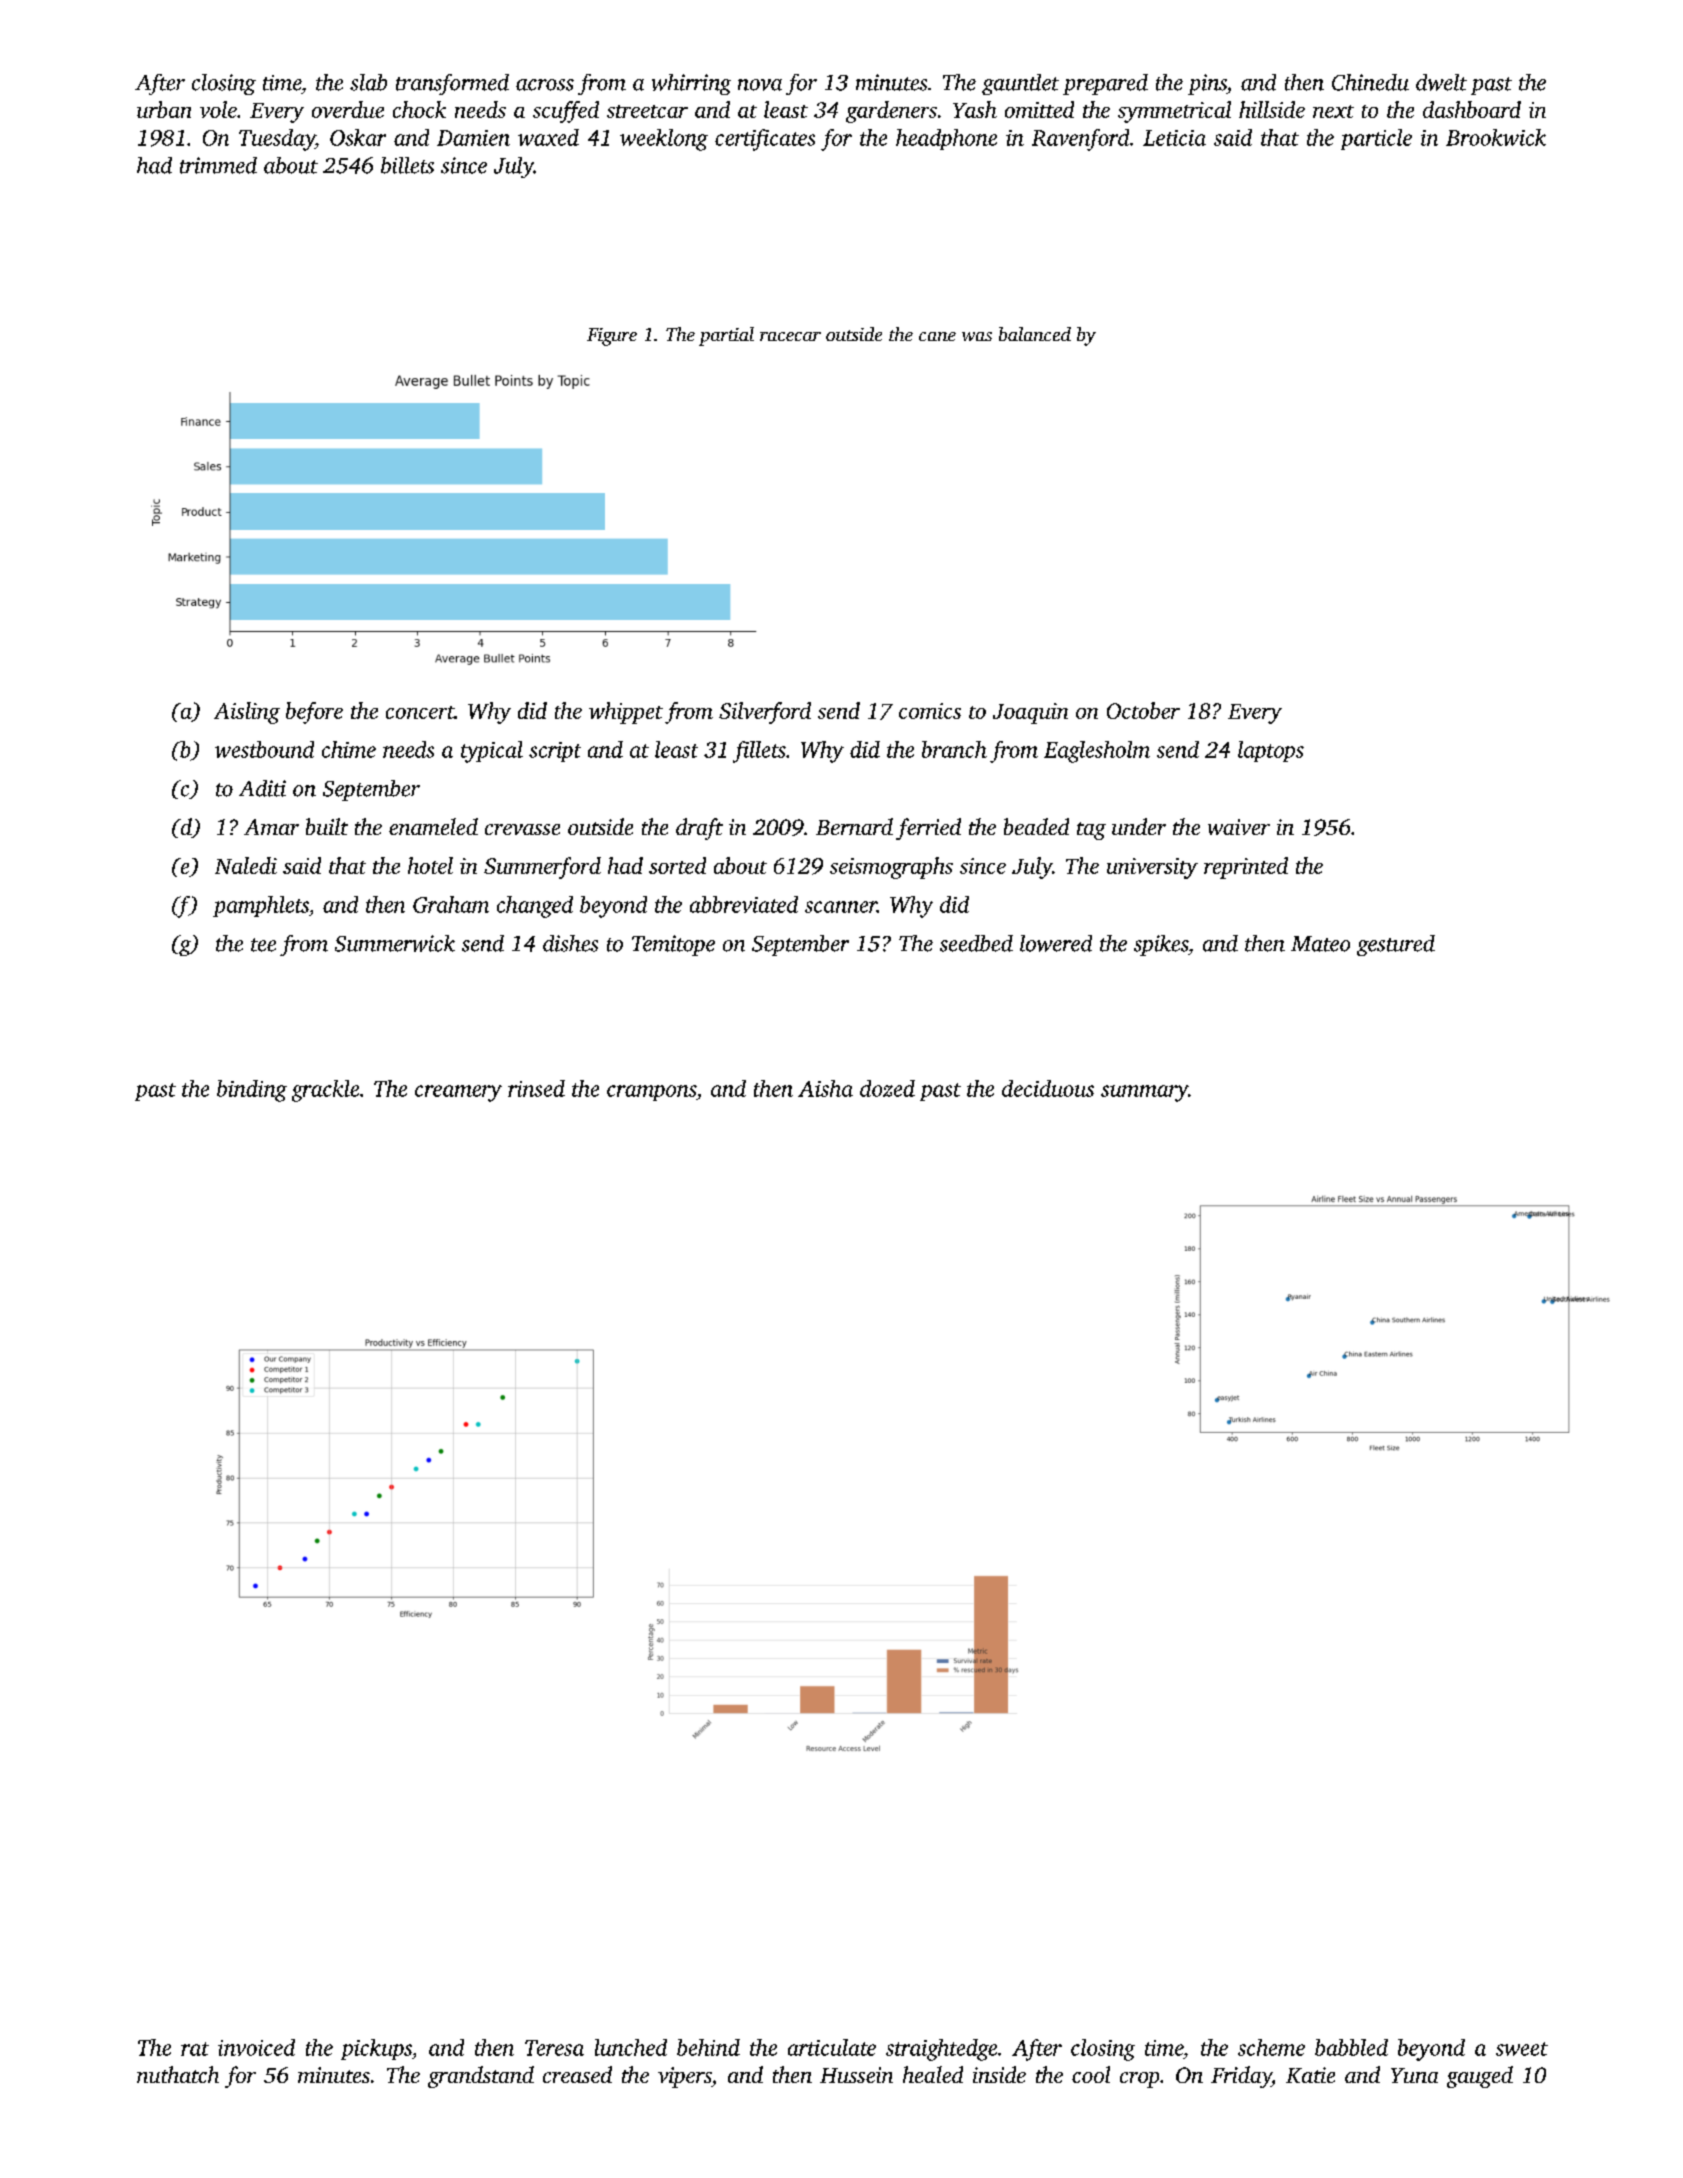  Describe the element at coordinates (1376, 139) in the page. I see `particle` at that location.
